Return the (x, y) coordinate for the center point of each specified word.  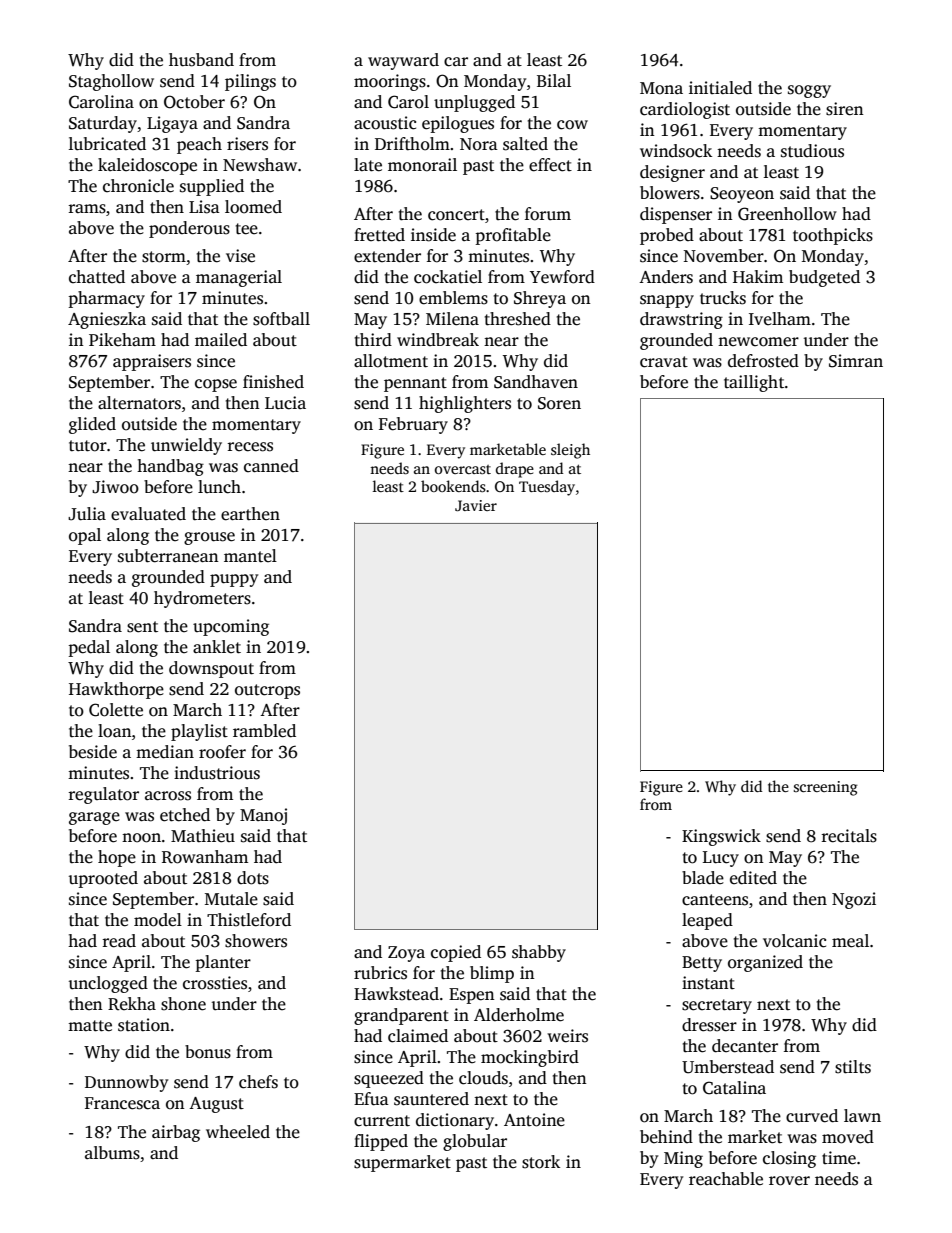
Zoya (406, 954)
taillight (754, 383)
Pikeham (122, 340)
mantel (250, 556)
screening (826, 788)
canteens (715, 900)
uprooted (103, 879)
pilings (250, 82)
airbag (176, 1133)
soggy (809, 91)
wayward (403, 61)
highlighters (465, 404)
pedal (89, 648)
